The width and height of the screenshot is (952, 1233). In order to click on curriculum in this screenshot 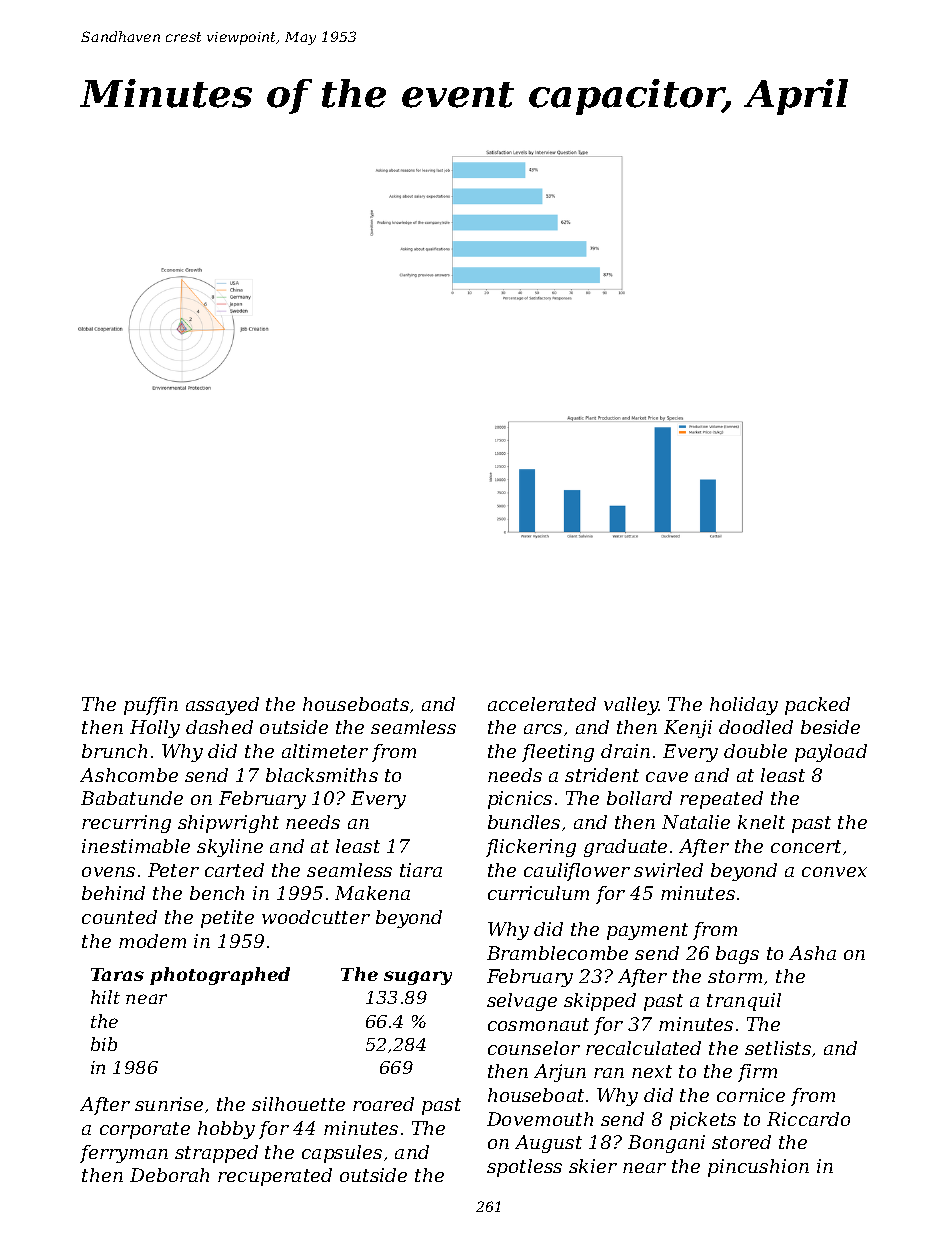, I will do `click(538, 893)`.
